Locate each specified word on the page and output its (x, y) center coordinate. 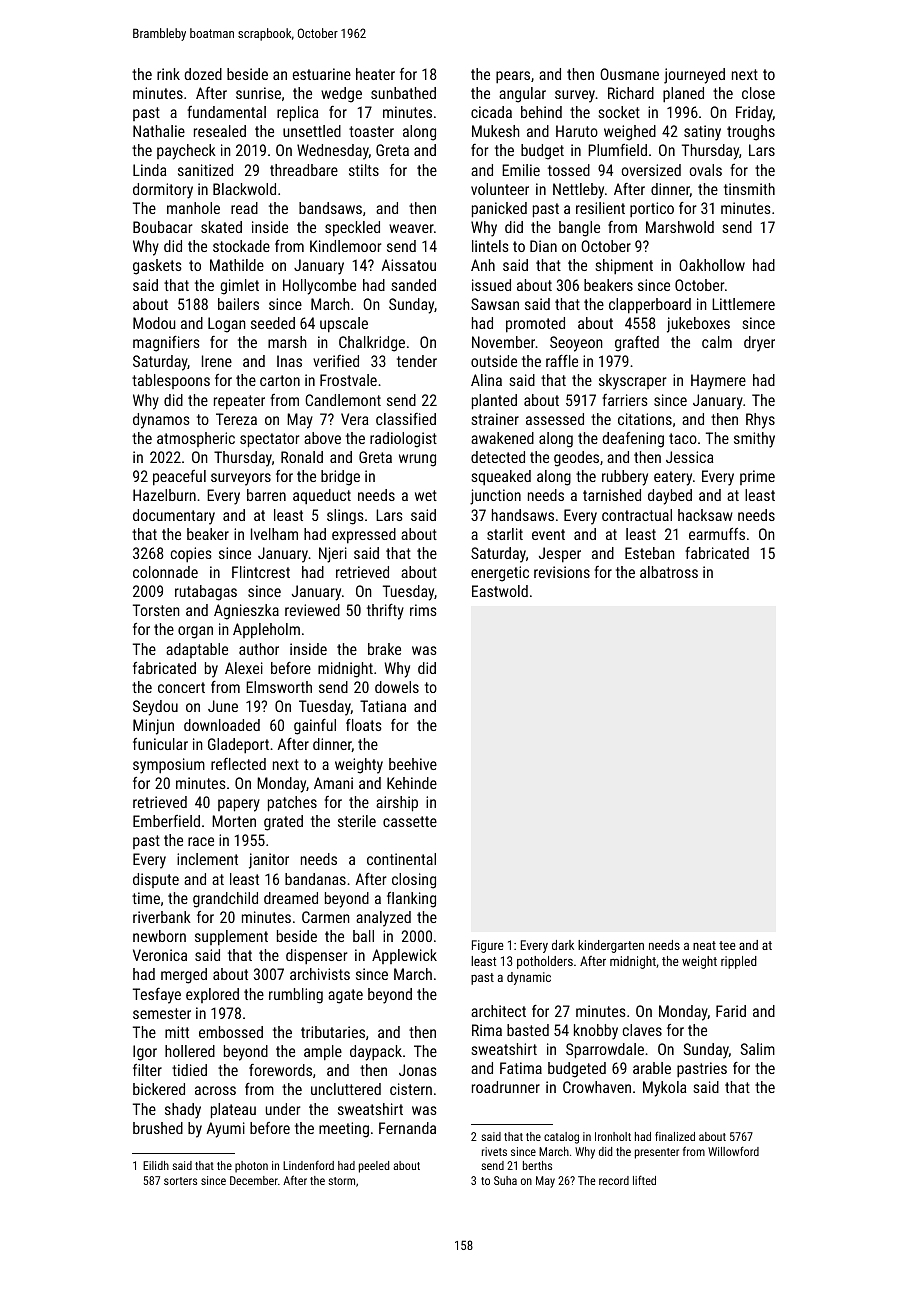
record (614, 1180)
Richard (631, 93)
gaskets (157, 267)
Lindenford (308, 1165)
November (503, 342)
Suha (505, 1180)
